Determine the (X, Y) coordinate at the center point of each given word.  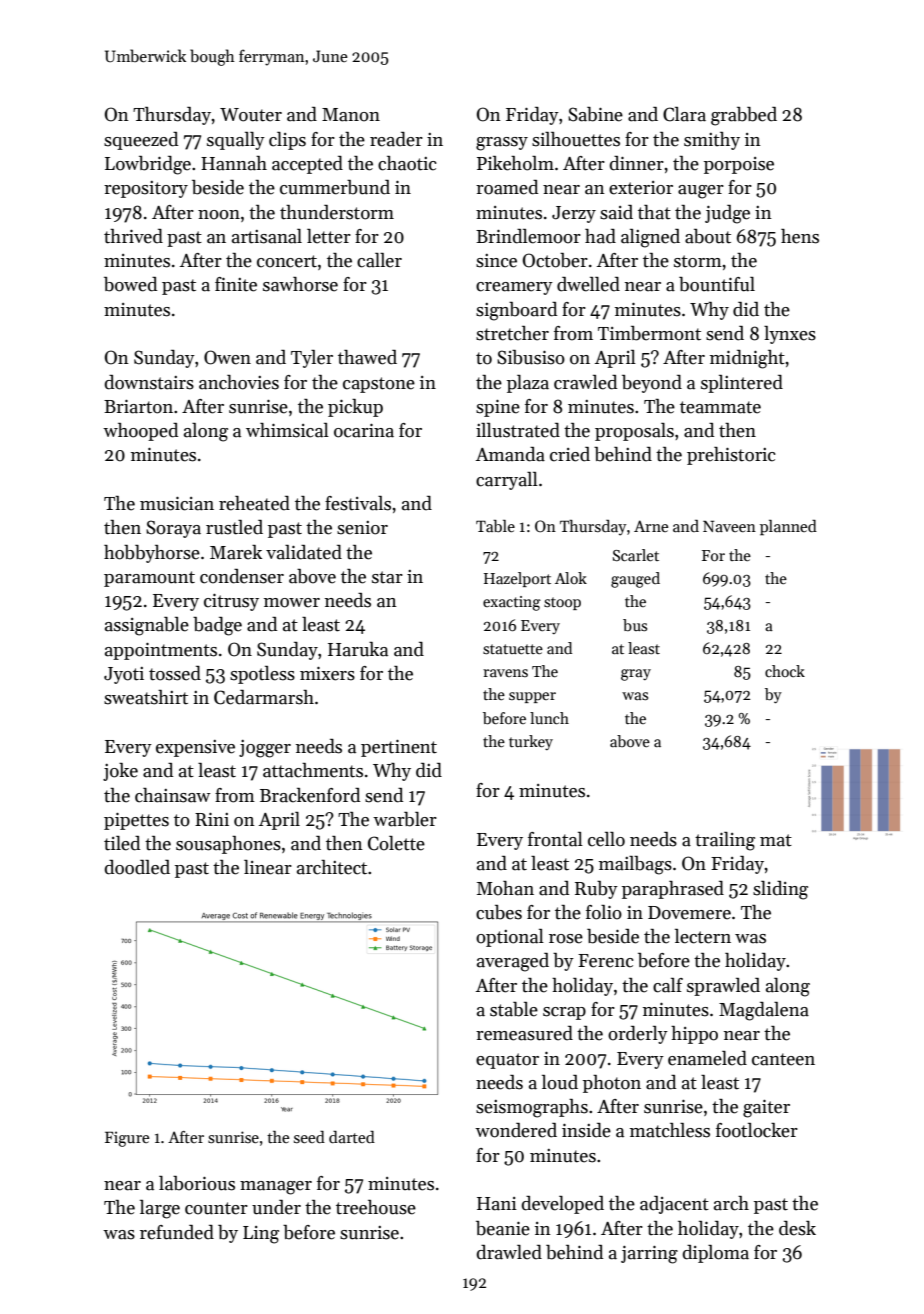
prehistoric (731, 456)
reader (396, 139)
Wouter (251, 115)
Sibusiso (531, 357)
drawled (509, 1252)
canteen (783, 1059)
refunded (177, 1232)
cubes (499, 912)
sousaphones (228, 845)
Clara (684, 114)
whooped (140, 432)
